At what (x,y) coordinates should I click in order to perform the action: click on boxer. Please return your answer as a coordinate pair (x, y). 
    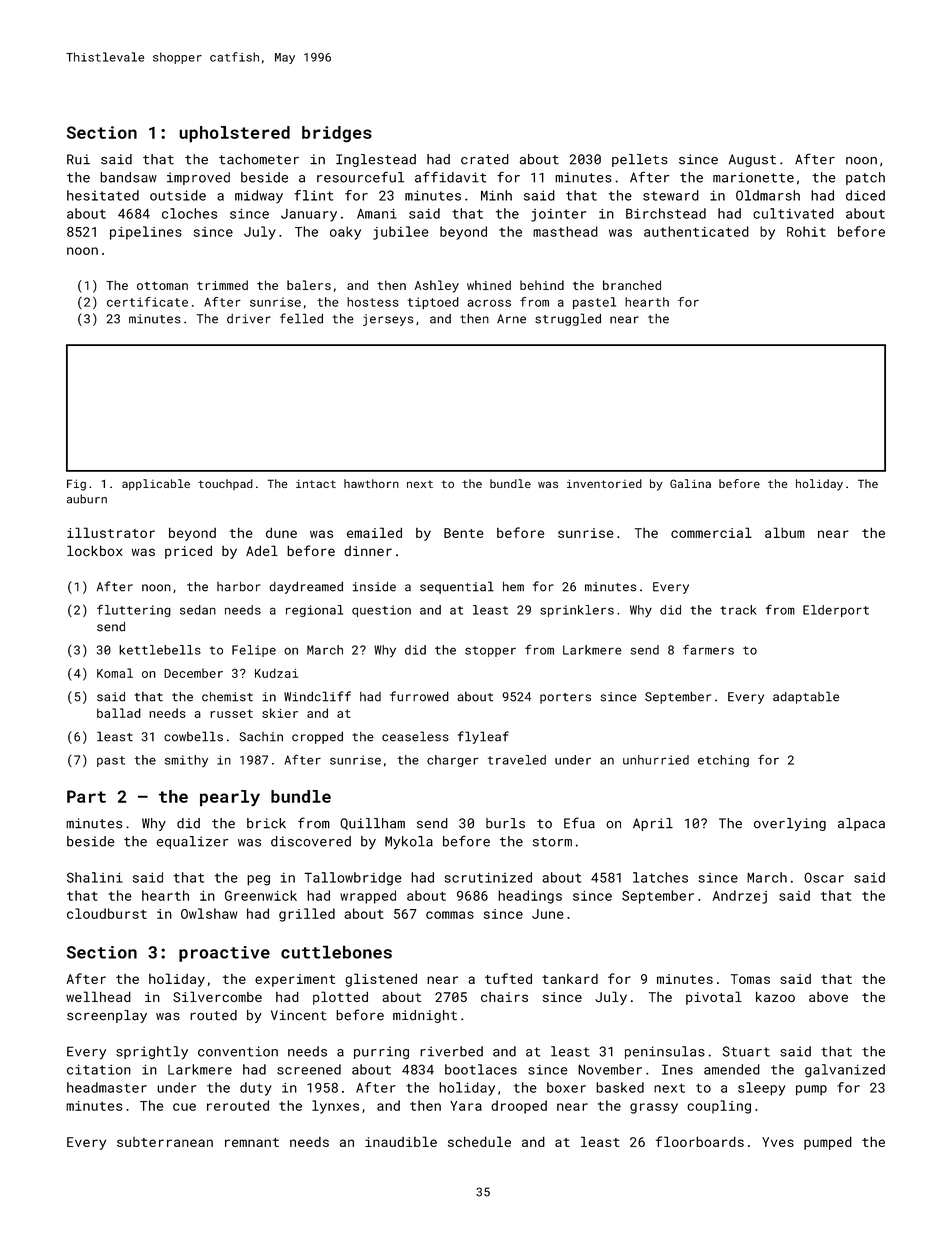
    Looking at the image, I should click on (566, 1087).
